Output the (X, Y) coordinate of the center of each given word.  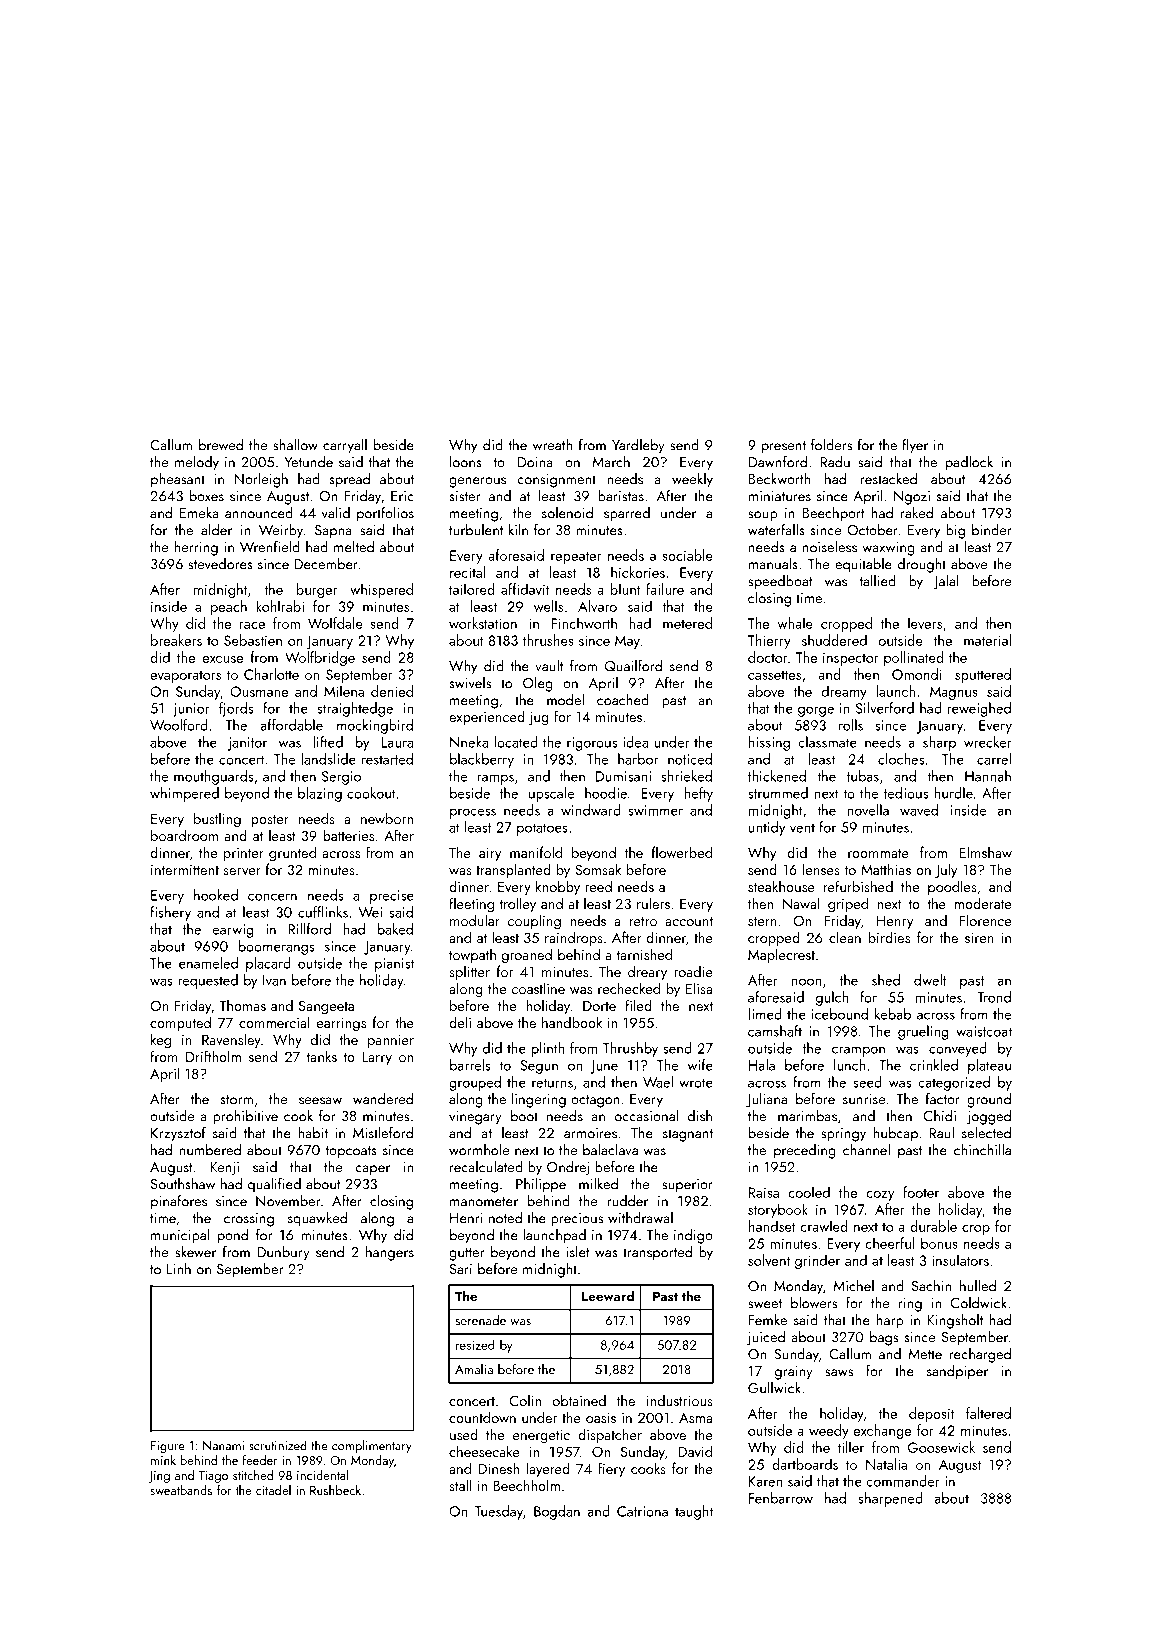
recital (467, 572)
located (516, 742)
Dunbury (283, 1253)
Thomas (242, 1005)
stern (762, 921)
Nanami (223, 1446)
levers (925, 623)
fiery (611, 1469)
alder (216, 530)
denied (392, 691)
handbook (572, 1022)
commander (903, 1481)
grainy (794, 1373)
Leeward (608, 1295)
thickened (777, 776)
